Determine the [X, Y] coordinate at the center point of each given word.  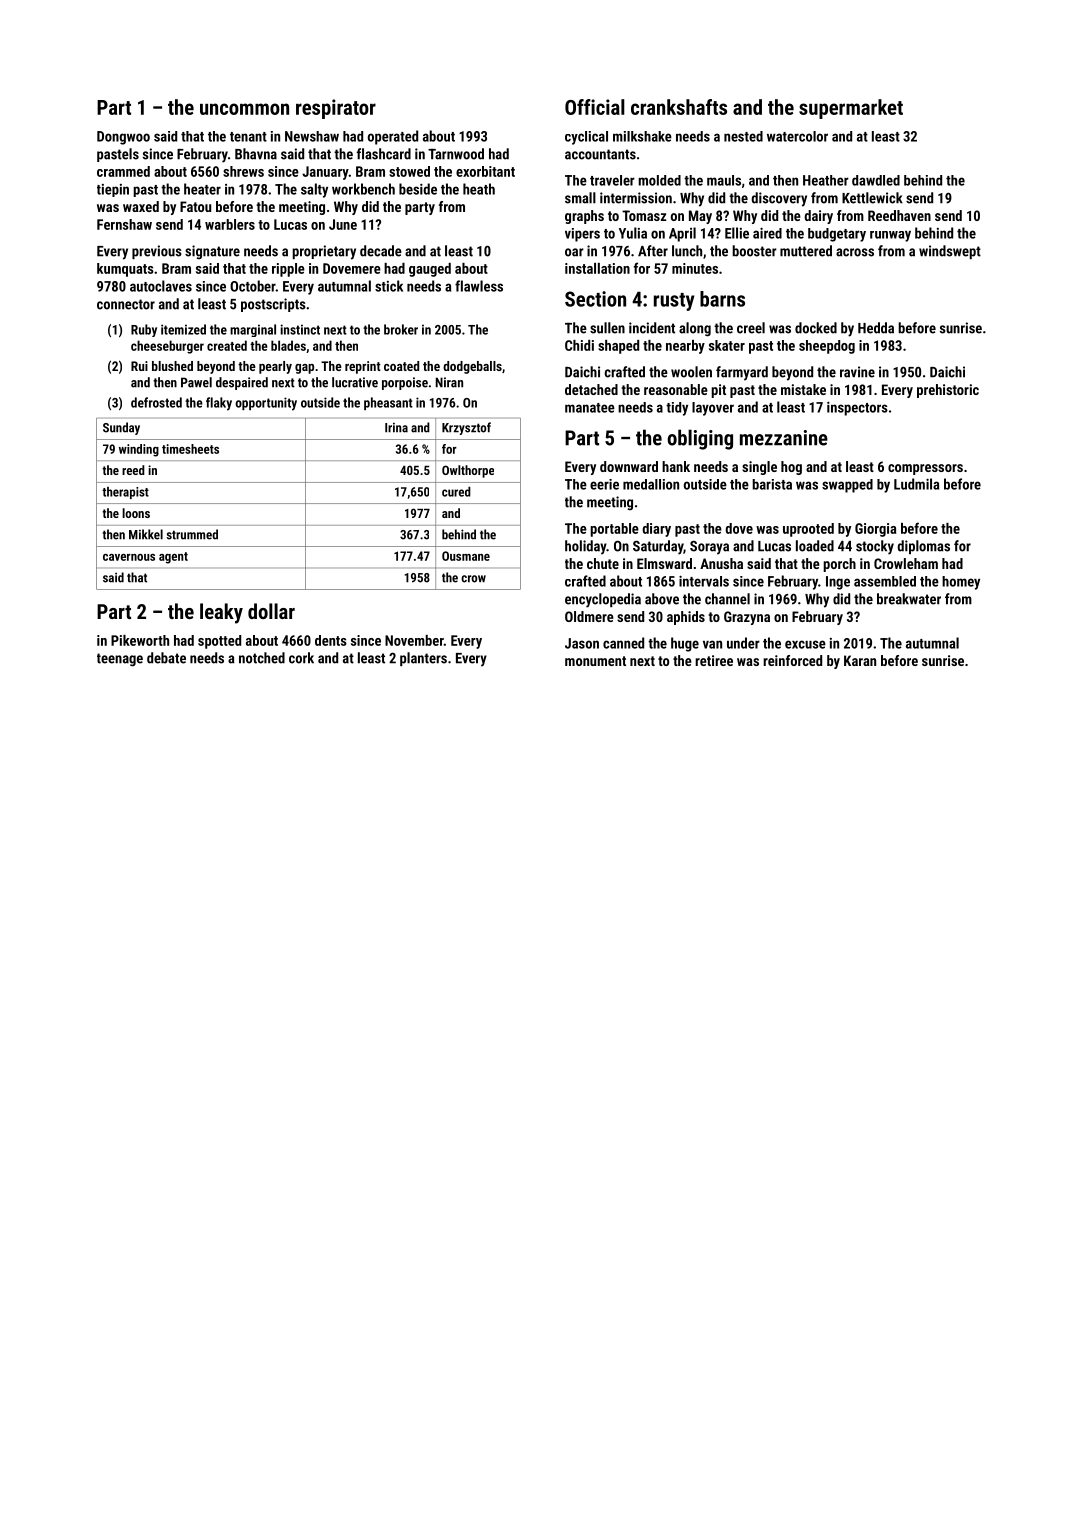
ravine [857, 372]
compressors [925, 469]
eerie [604, 484]
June [343, 224]
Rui [139, 366]
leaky [221, 613]
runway [890, 236]
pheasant [388, 403]
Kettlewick [872, 198]
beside [418, 189]
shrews [243, 171]
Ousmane [466, 556]
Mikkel [146, 534]
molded [659, 180]
